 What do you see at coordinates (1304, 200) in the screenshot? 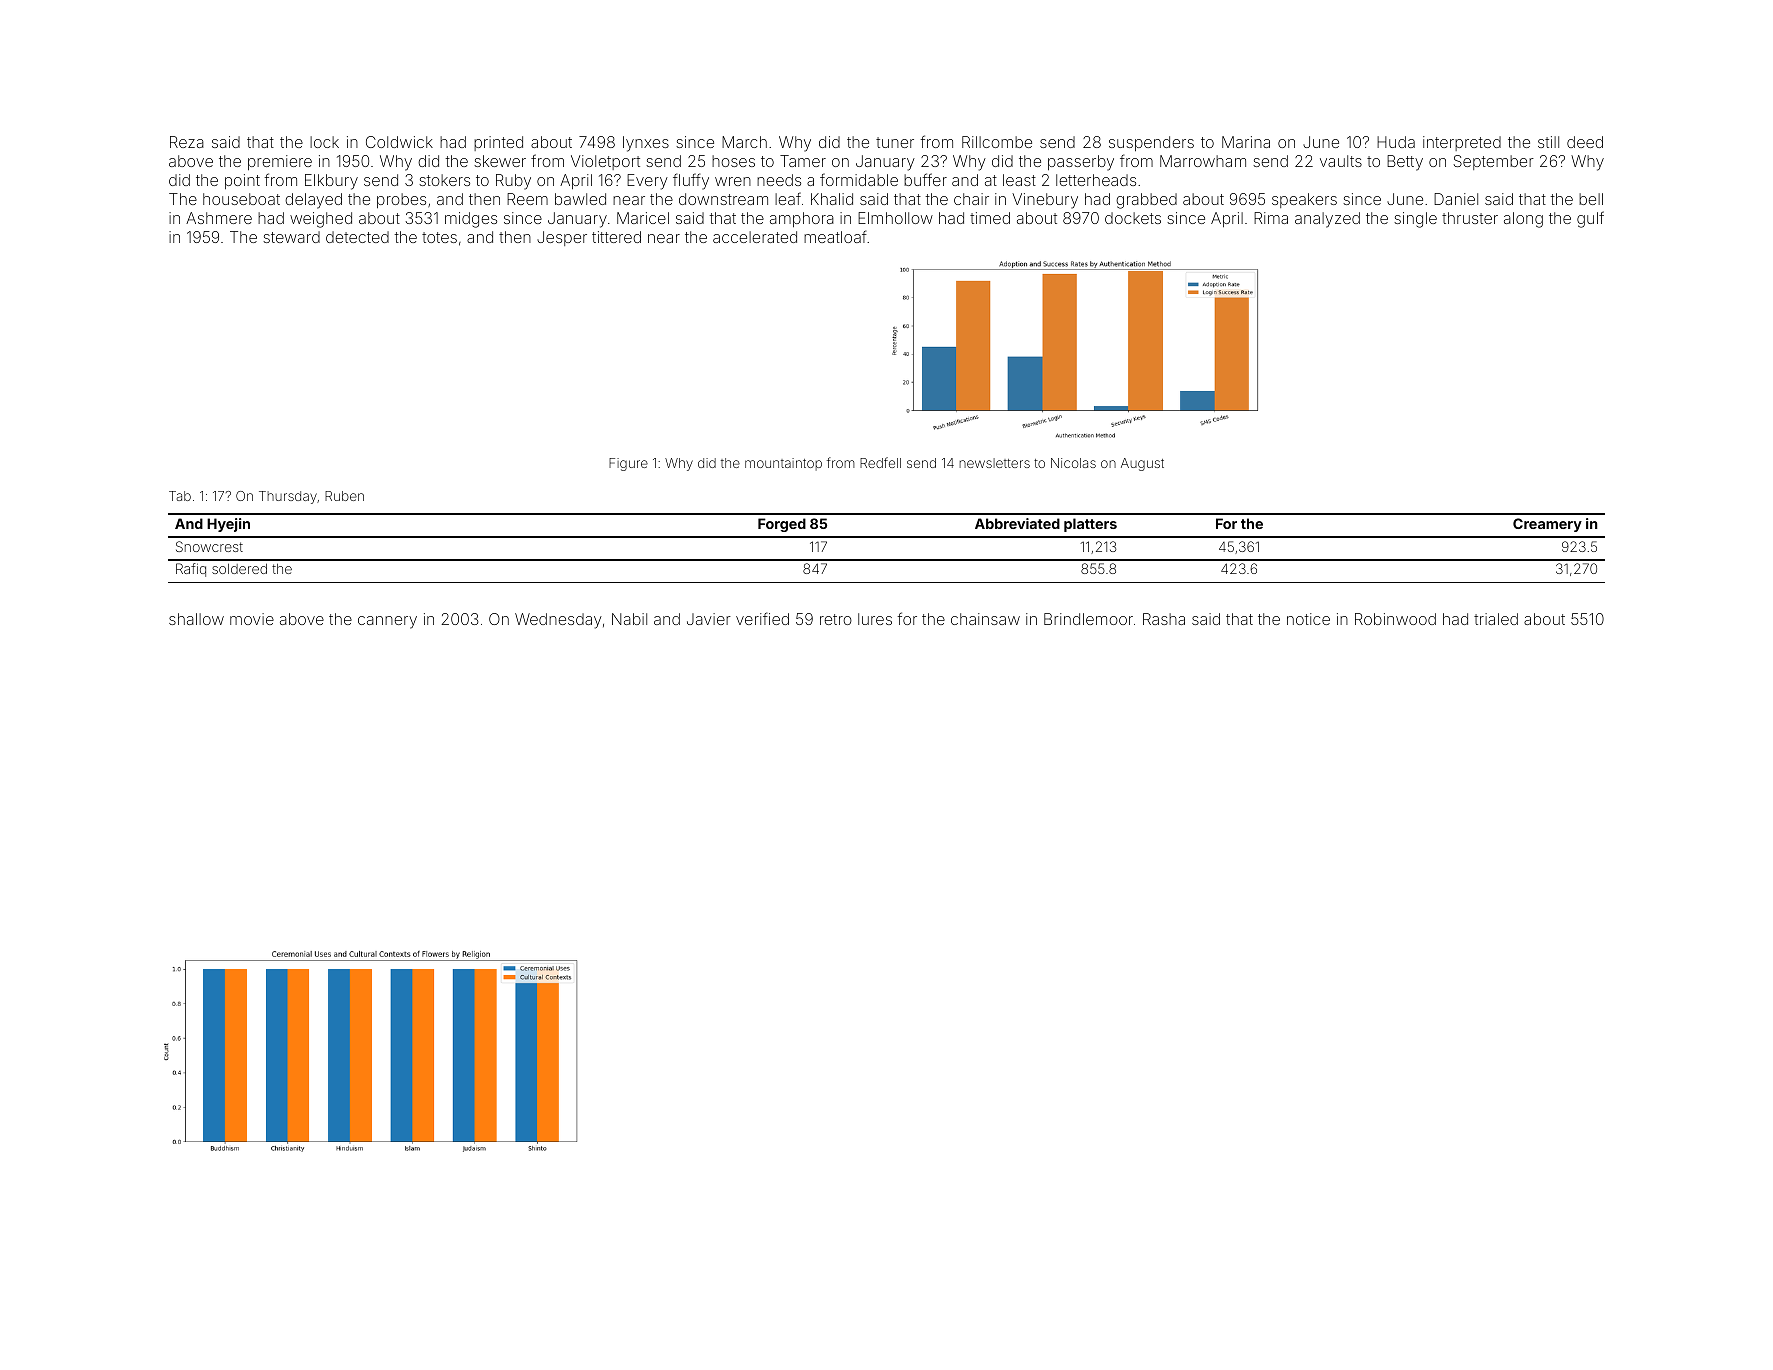
I see `speakers` at bounding box center [1304, 200].
